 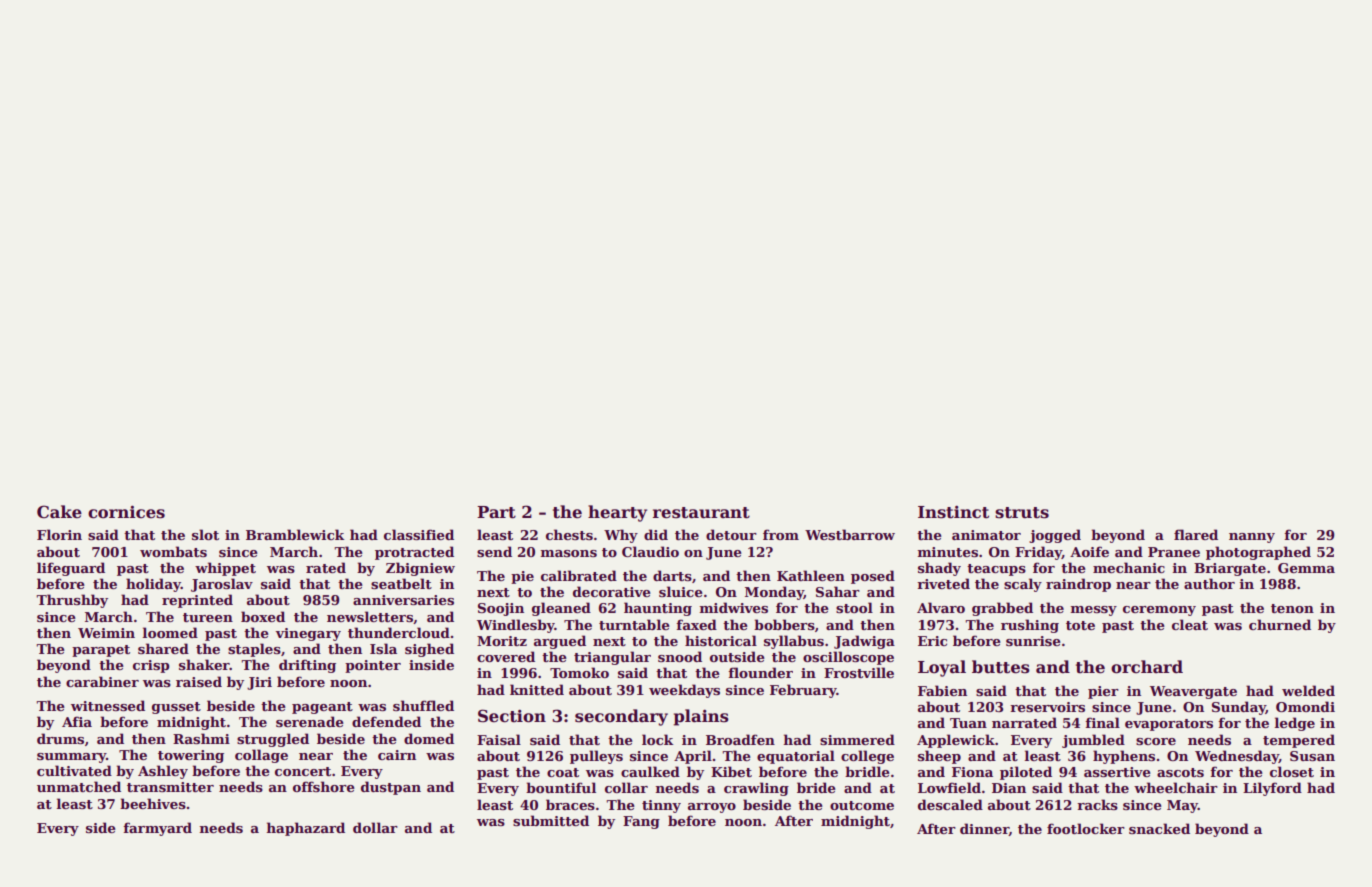 What do you see at coordinates (1093, 741) in the screenshot?
I see `jumbled` at bounding box center [1093, 741].
